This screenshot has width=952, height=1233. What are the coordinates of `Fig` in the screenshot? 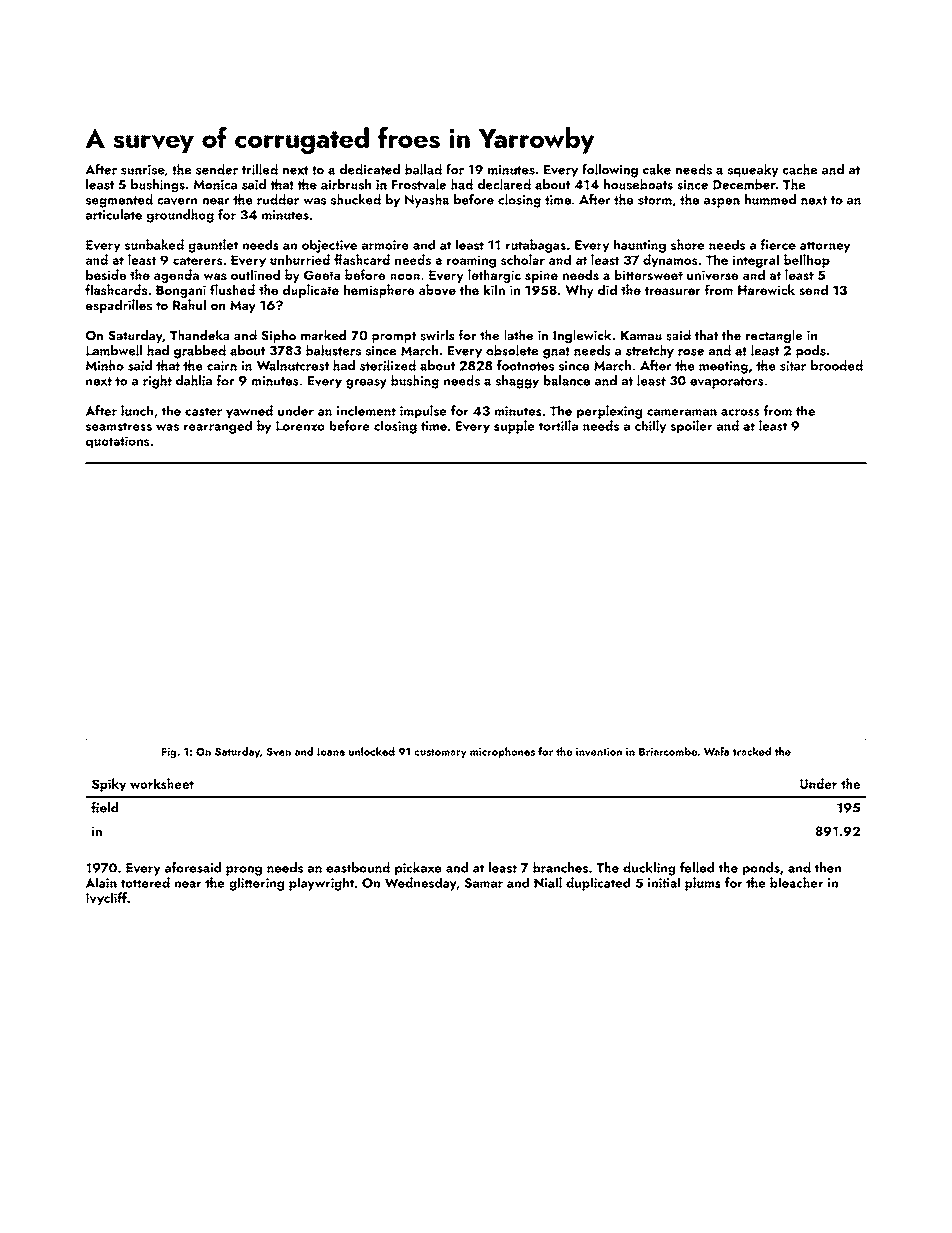 It's located at (169, 753).
